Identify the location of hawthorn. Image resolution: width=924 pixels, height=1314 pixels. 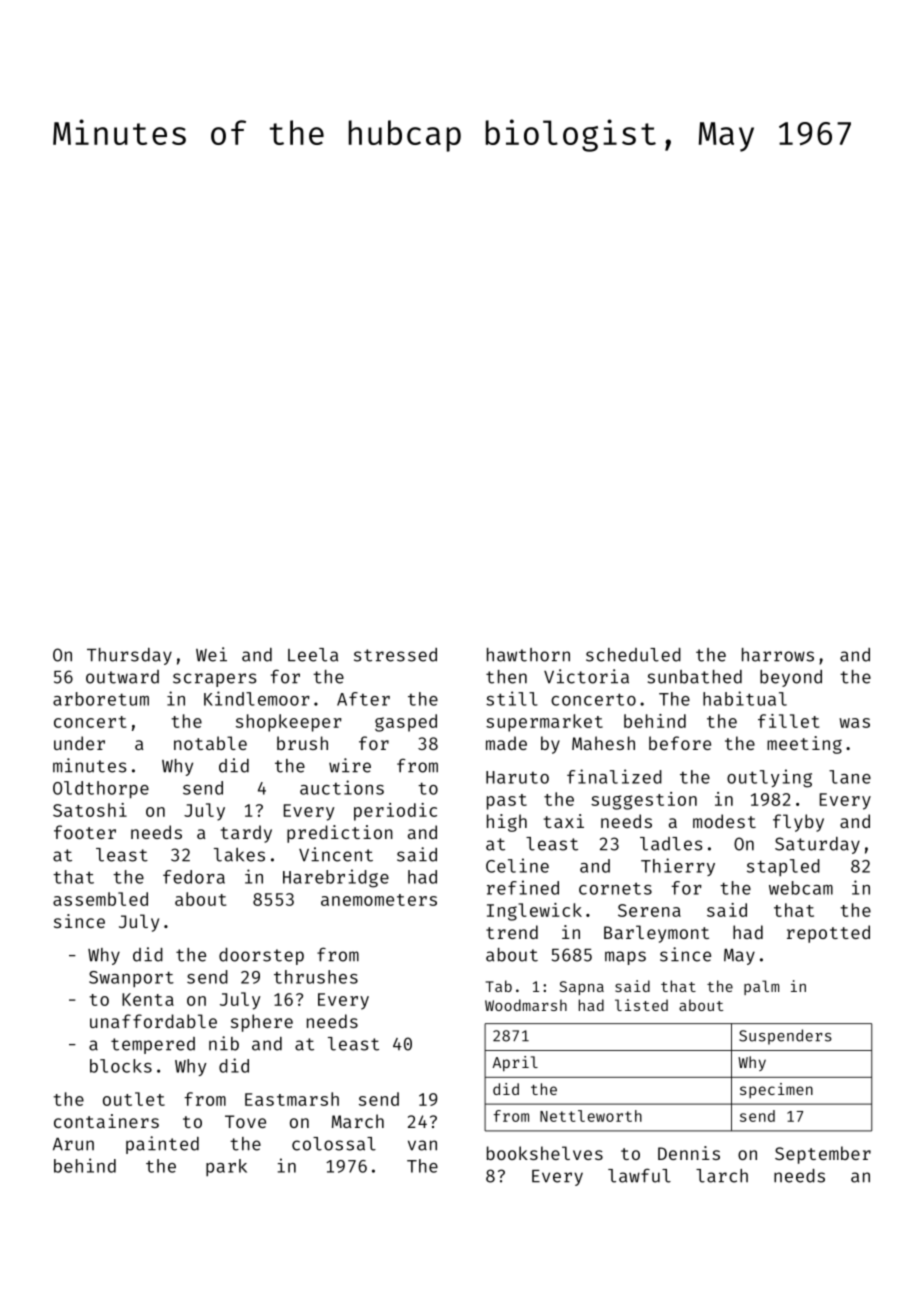
(528, 655).
